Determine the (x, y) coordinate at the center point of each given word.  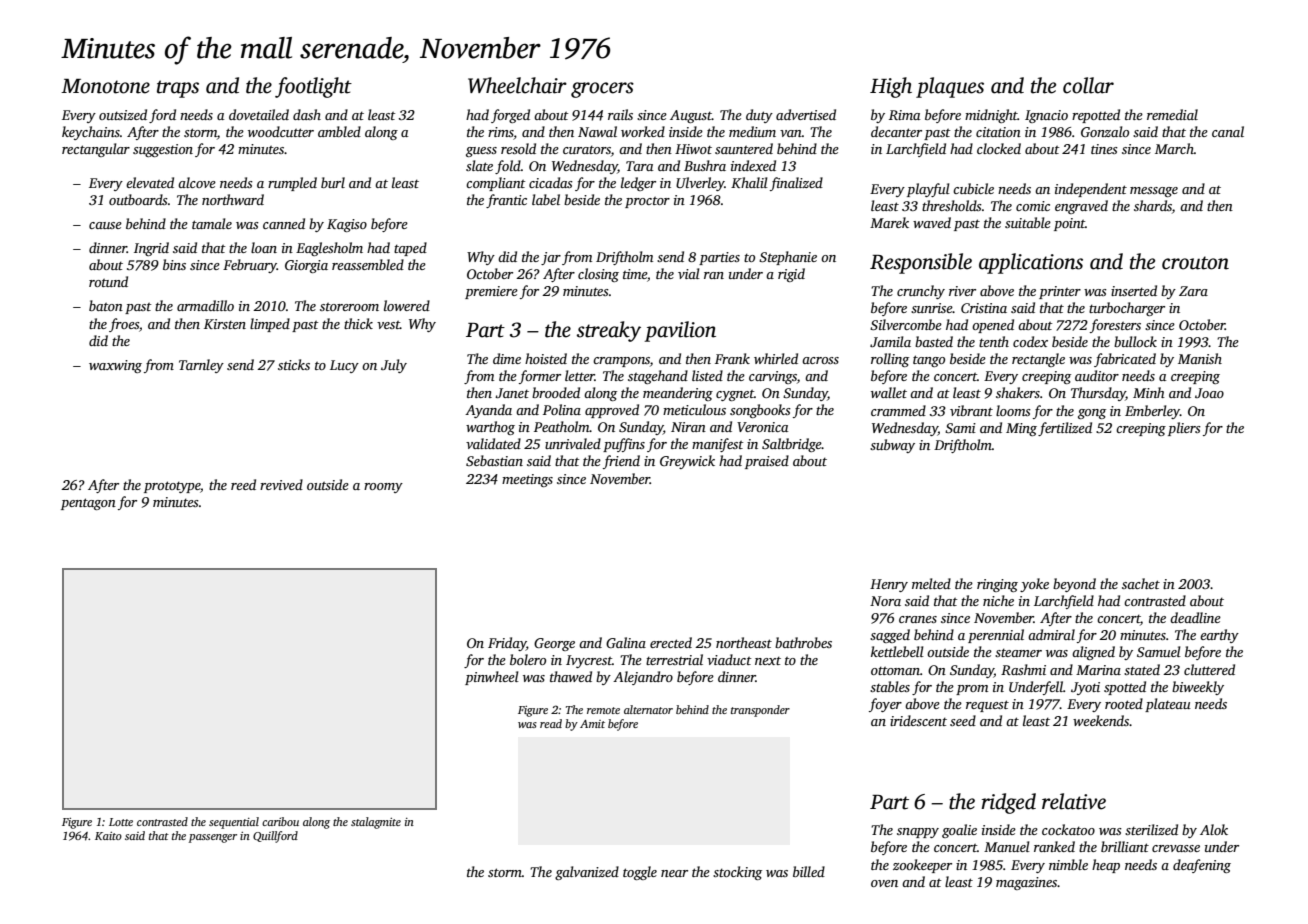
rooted (1124, 703)
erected (671, 642)
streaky (609, 331)
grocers (602, 90)
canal (1228, 131)
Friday (507, 644)
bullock (1135, 341)
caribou (280, 821)
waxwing (115, 366)
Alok (1214, 829)
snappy (918, 833)
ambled (339, 131)
